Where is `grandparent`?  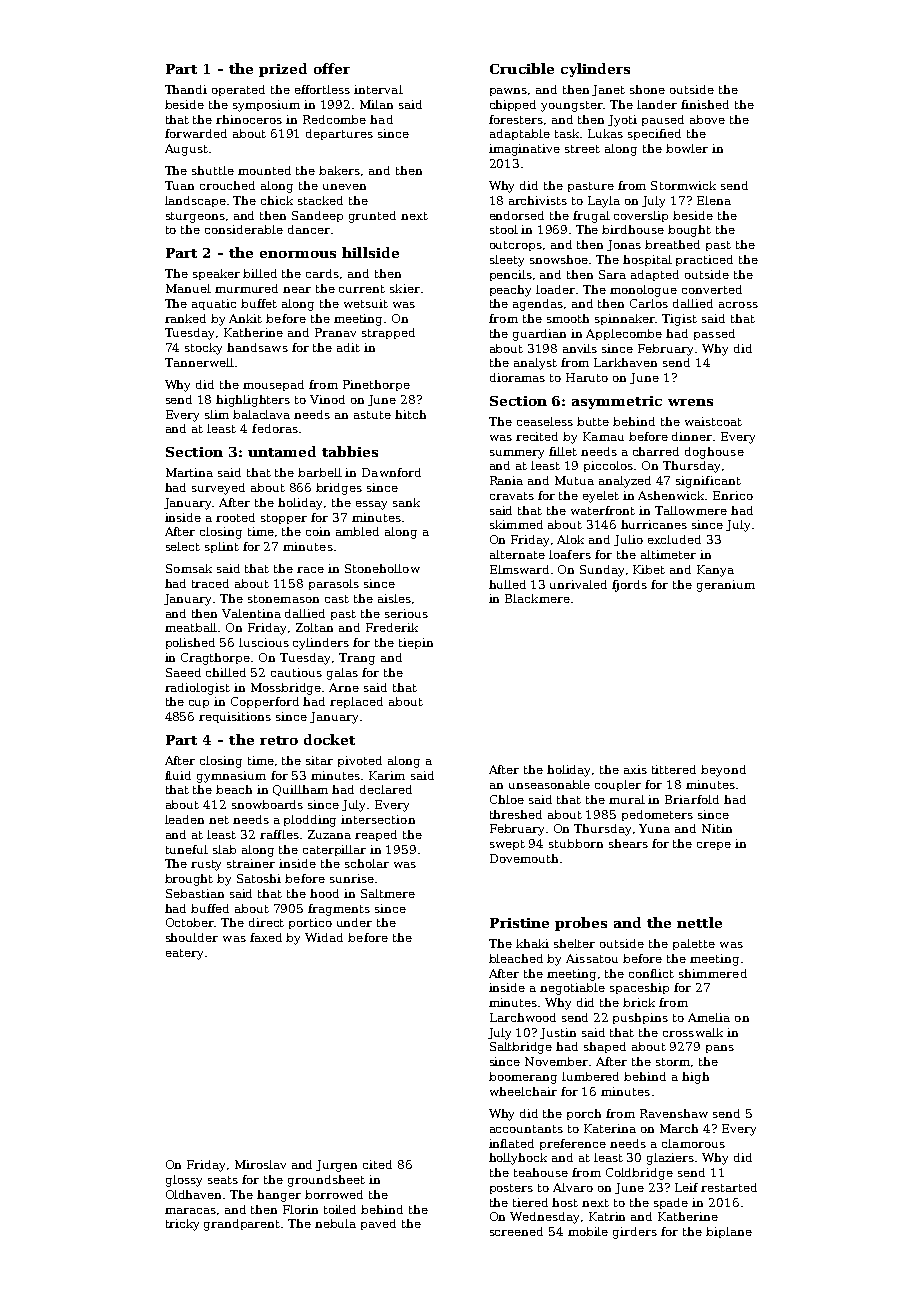
grandparent is located at coordinates (243, 1225).
